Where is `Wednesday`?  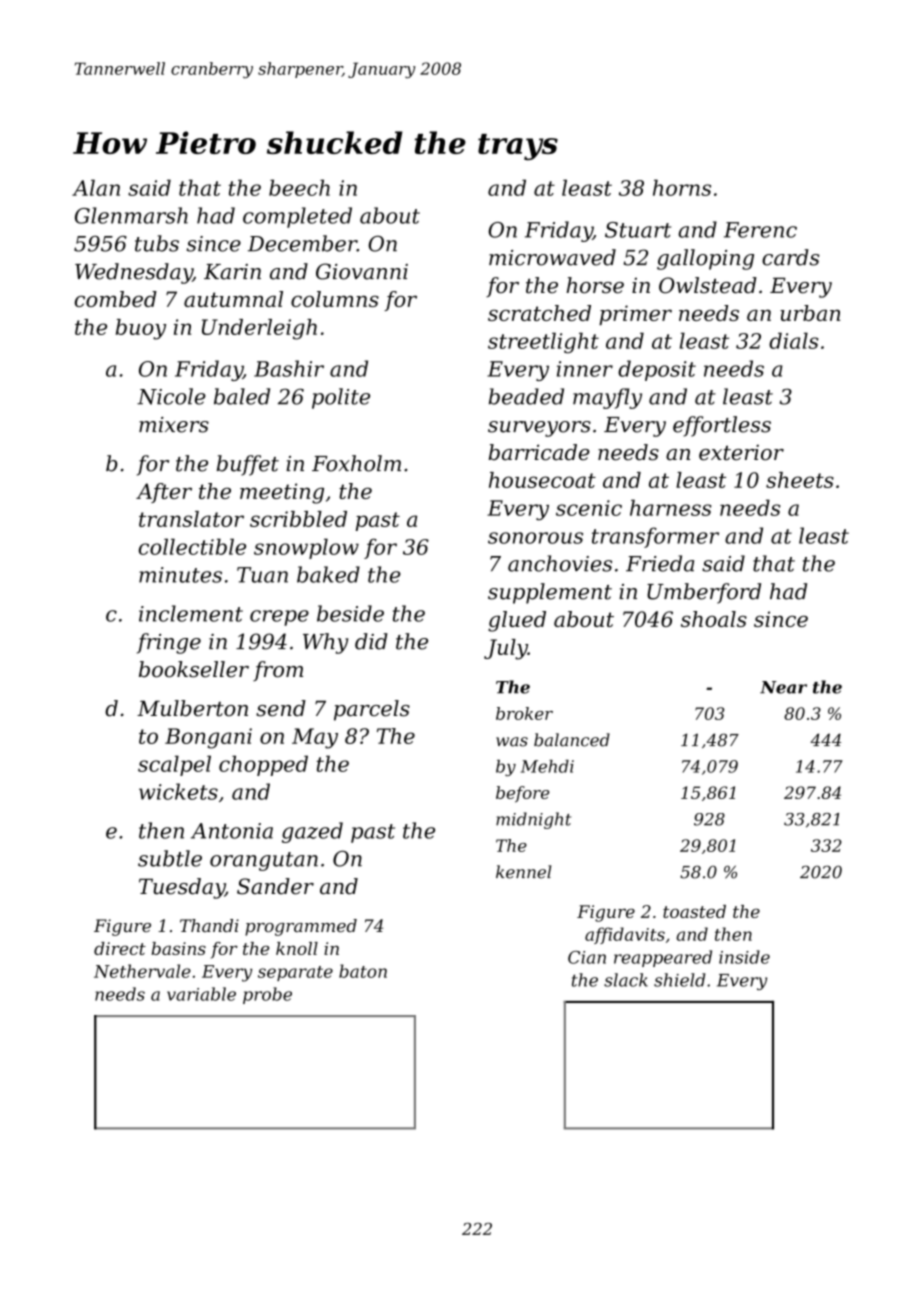
Wednesday is located at coordinates (134, 273).
